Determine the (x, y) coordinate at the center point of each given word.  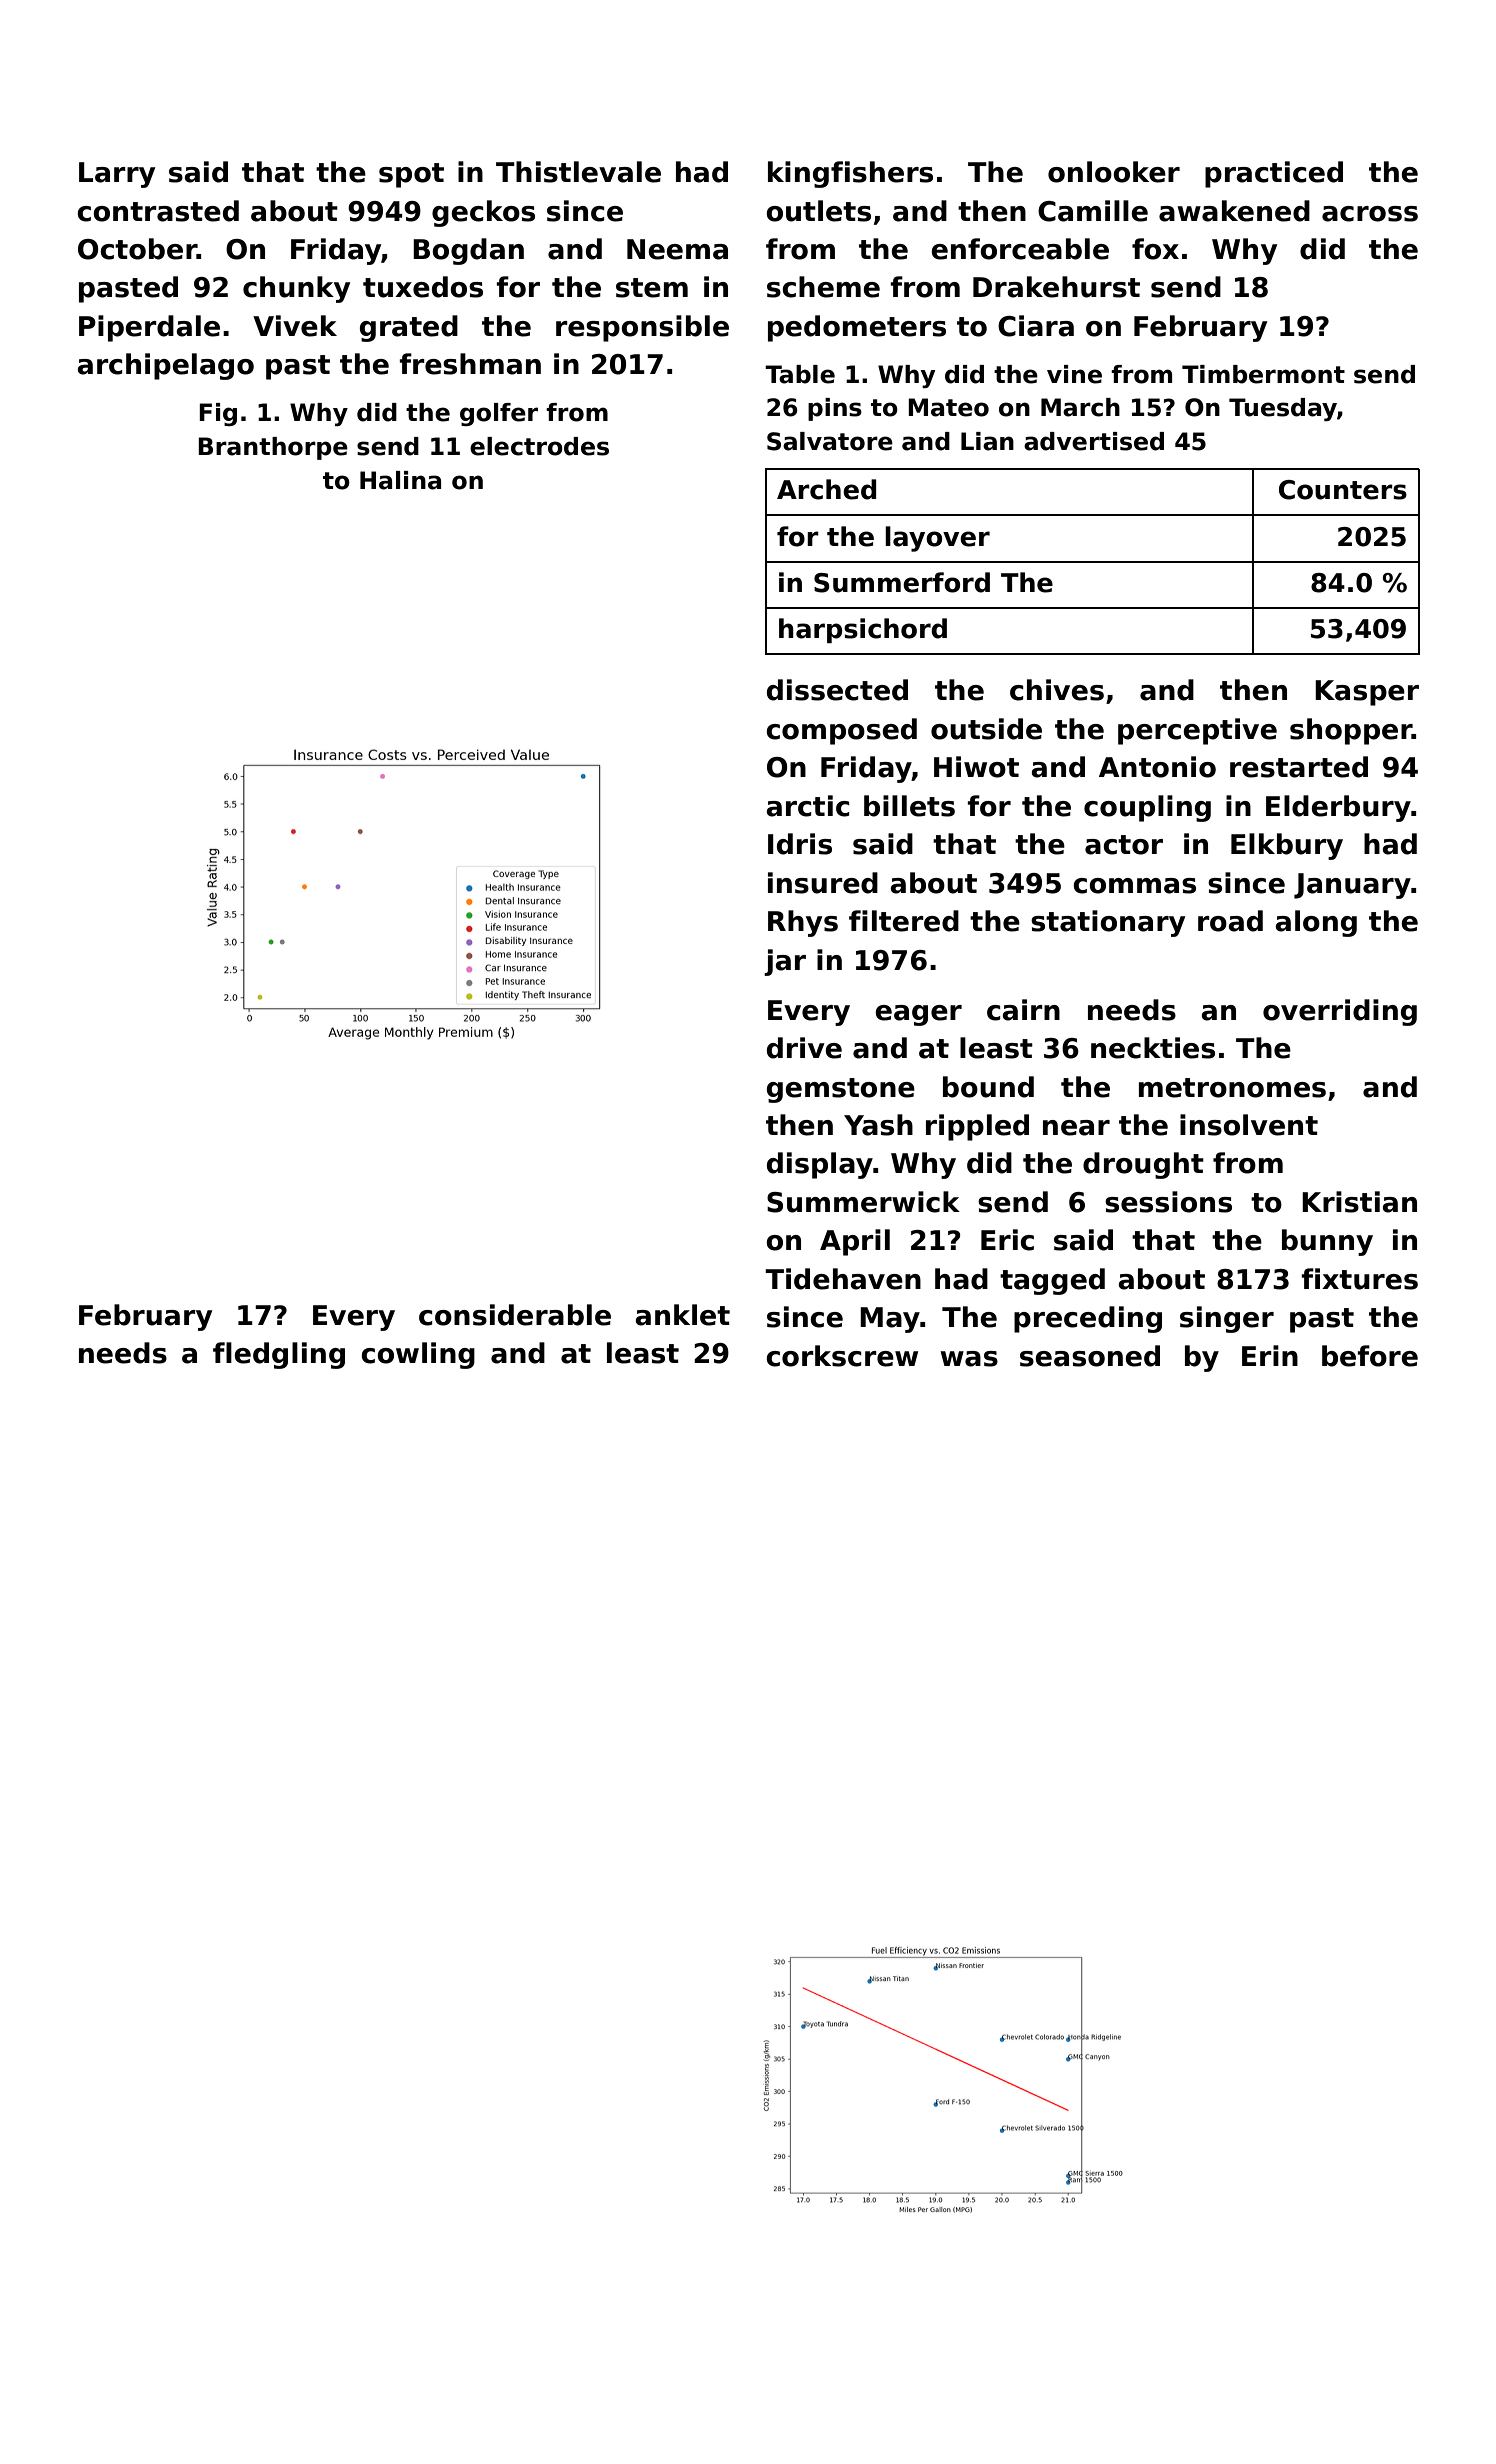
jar (785, 962)
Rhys (803, 923)
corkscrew (842, 1356)
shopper (1351, 731)
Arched (826, 489)
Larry (117, 175)
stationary (1108, 923)
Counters (1343, 490)
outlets (818, 211)
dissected (837, 690)
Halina (400, 480)
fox (1155, 249)
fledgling (279, 1355)
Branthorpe (273, 448)
